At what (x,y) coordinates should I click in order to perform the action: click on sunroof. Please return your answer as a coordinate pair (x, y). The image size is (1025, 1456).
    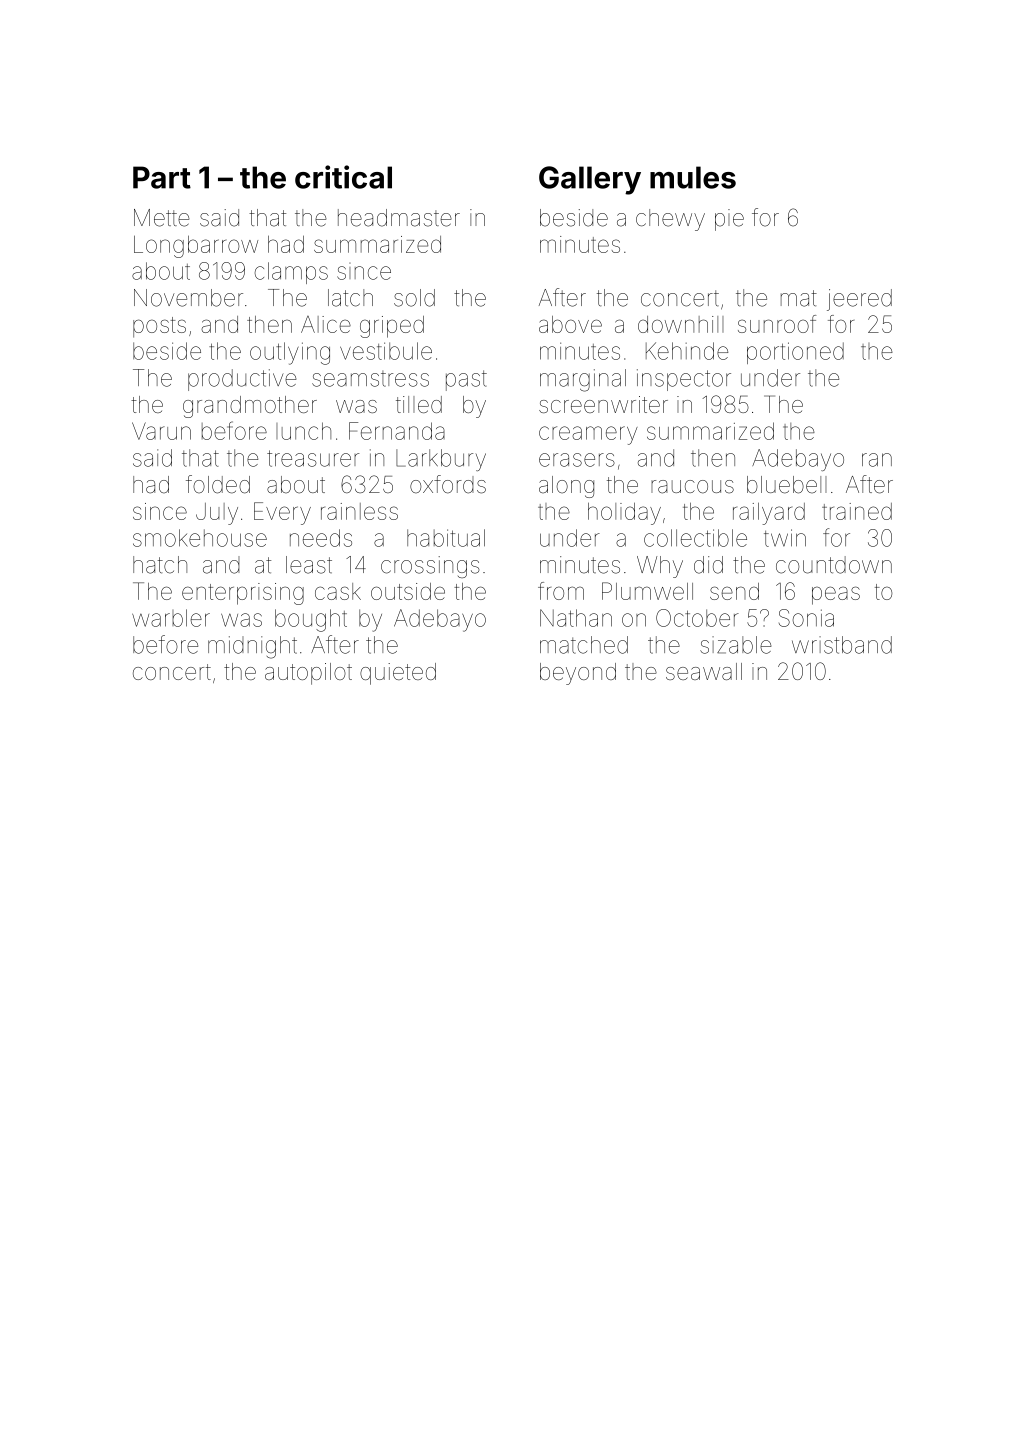
    Looking at the image, I should click on (777, 324).
